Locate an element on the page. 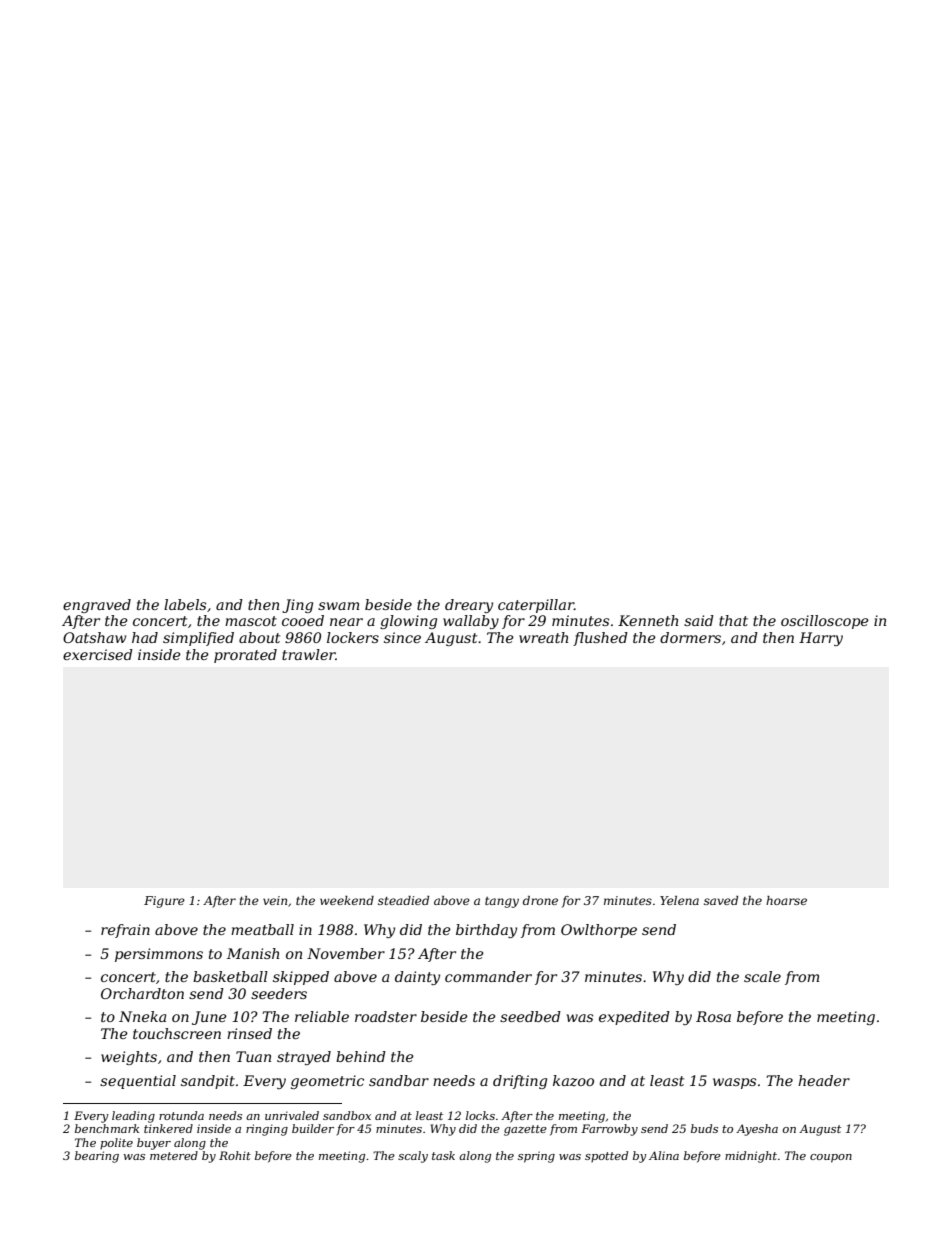 The height and width of the document is (1233, 952). Yelena is located at coordinates (679, 900).
